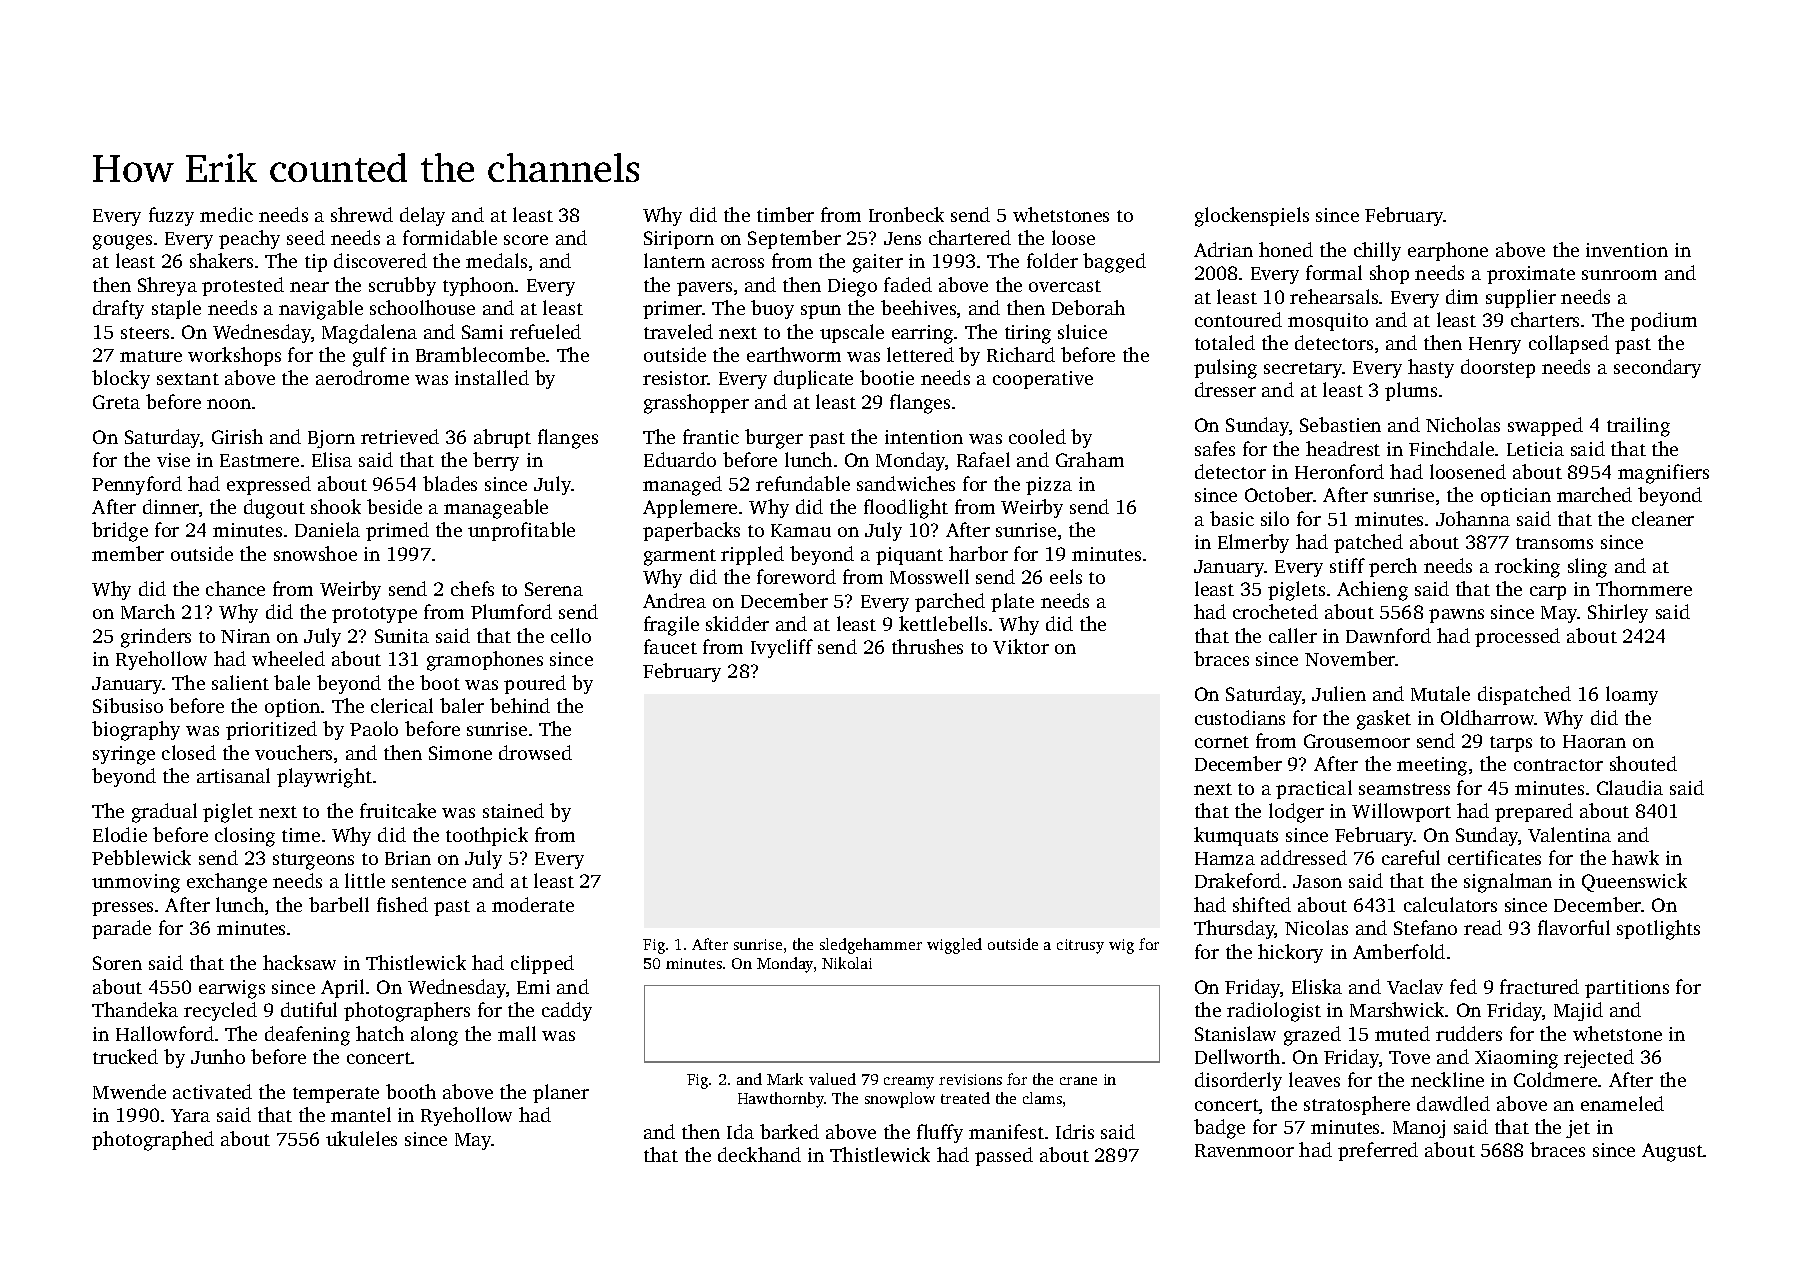  Describe the element at coordinates (1253, 543) in the screenshot. I see `Elmerby` at that location.
